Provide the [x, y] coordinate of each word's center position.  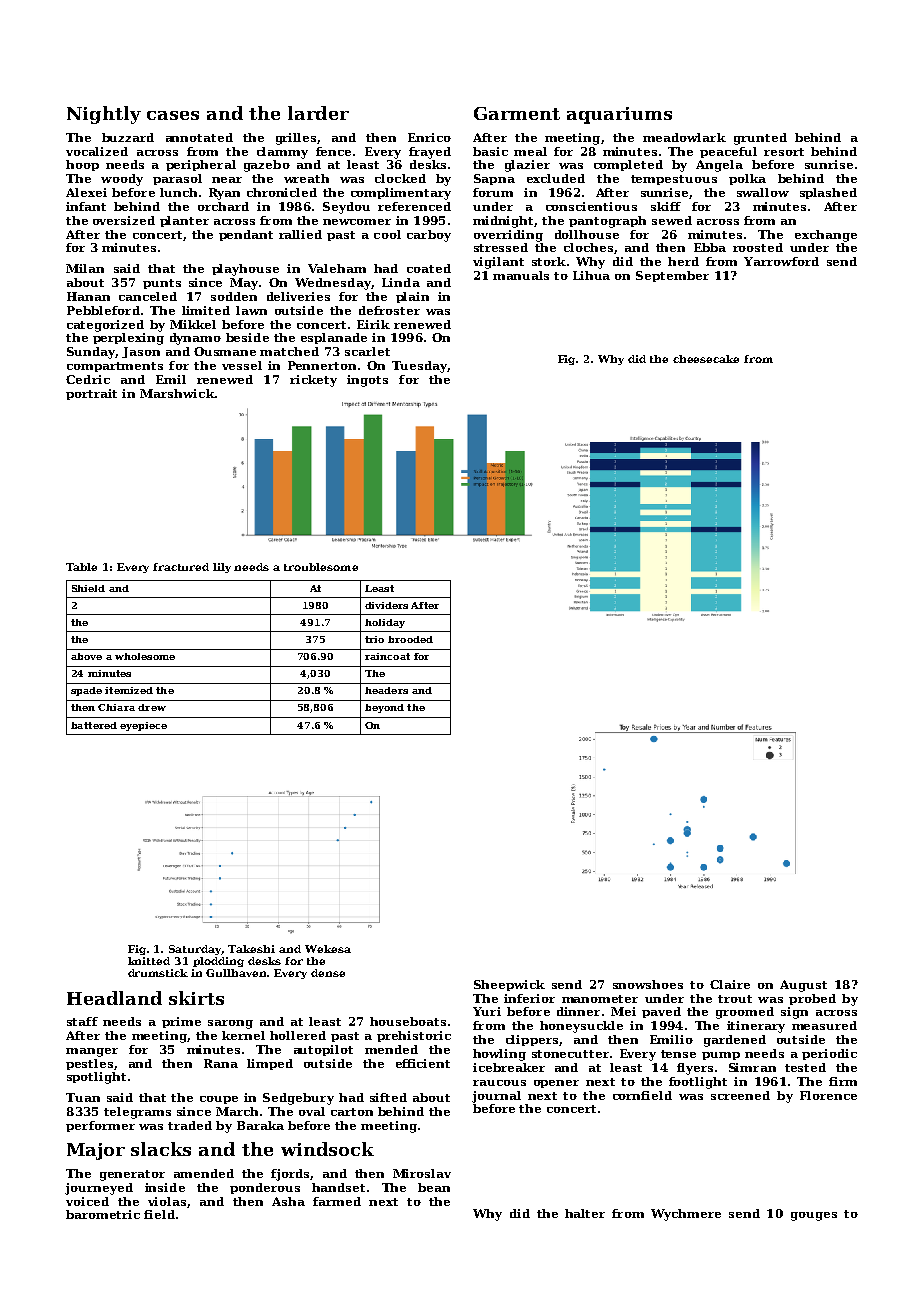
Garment [517, 113]
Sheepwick [509, 985]
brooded [410, 639]
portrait [91, 394]
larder [318, 113]
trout [735, 999]
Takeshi [251, 949]
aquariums [619, 115]
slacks [161, 1149]
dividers [386, 605]
